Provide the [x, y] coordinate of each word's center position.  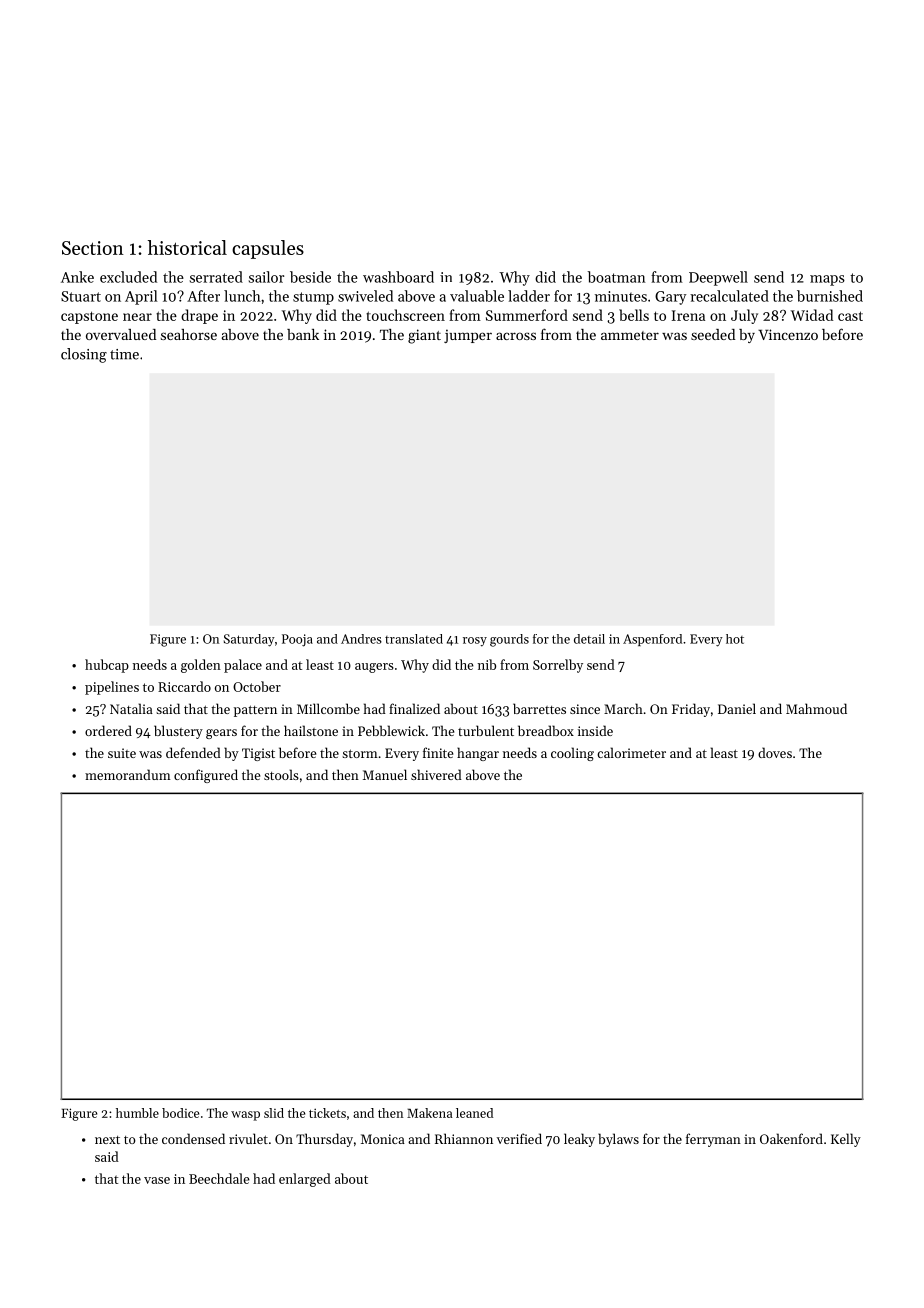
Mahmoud [816, 708]
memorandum [128, 774]
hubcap [107, 666]
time [124, 354]
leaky [579, 1140]
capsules [268, 249]
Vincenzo [788, 334]
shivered [436, 774]
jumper [468, 336]
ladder [529, 296]
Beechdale [219, 1178]
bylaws [618, 1140]
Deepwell [718, 278]
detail [589, 639]
